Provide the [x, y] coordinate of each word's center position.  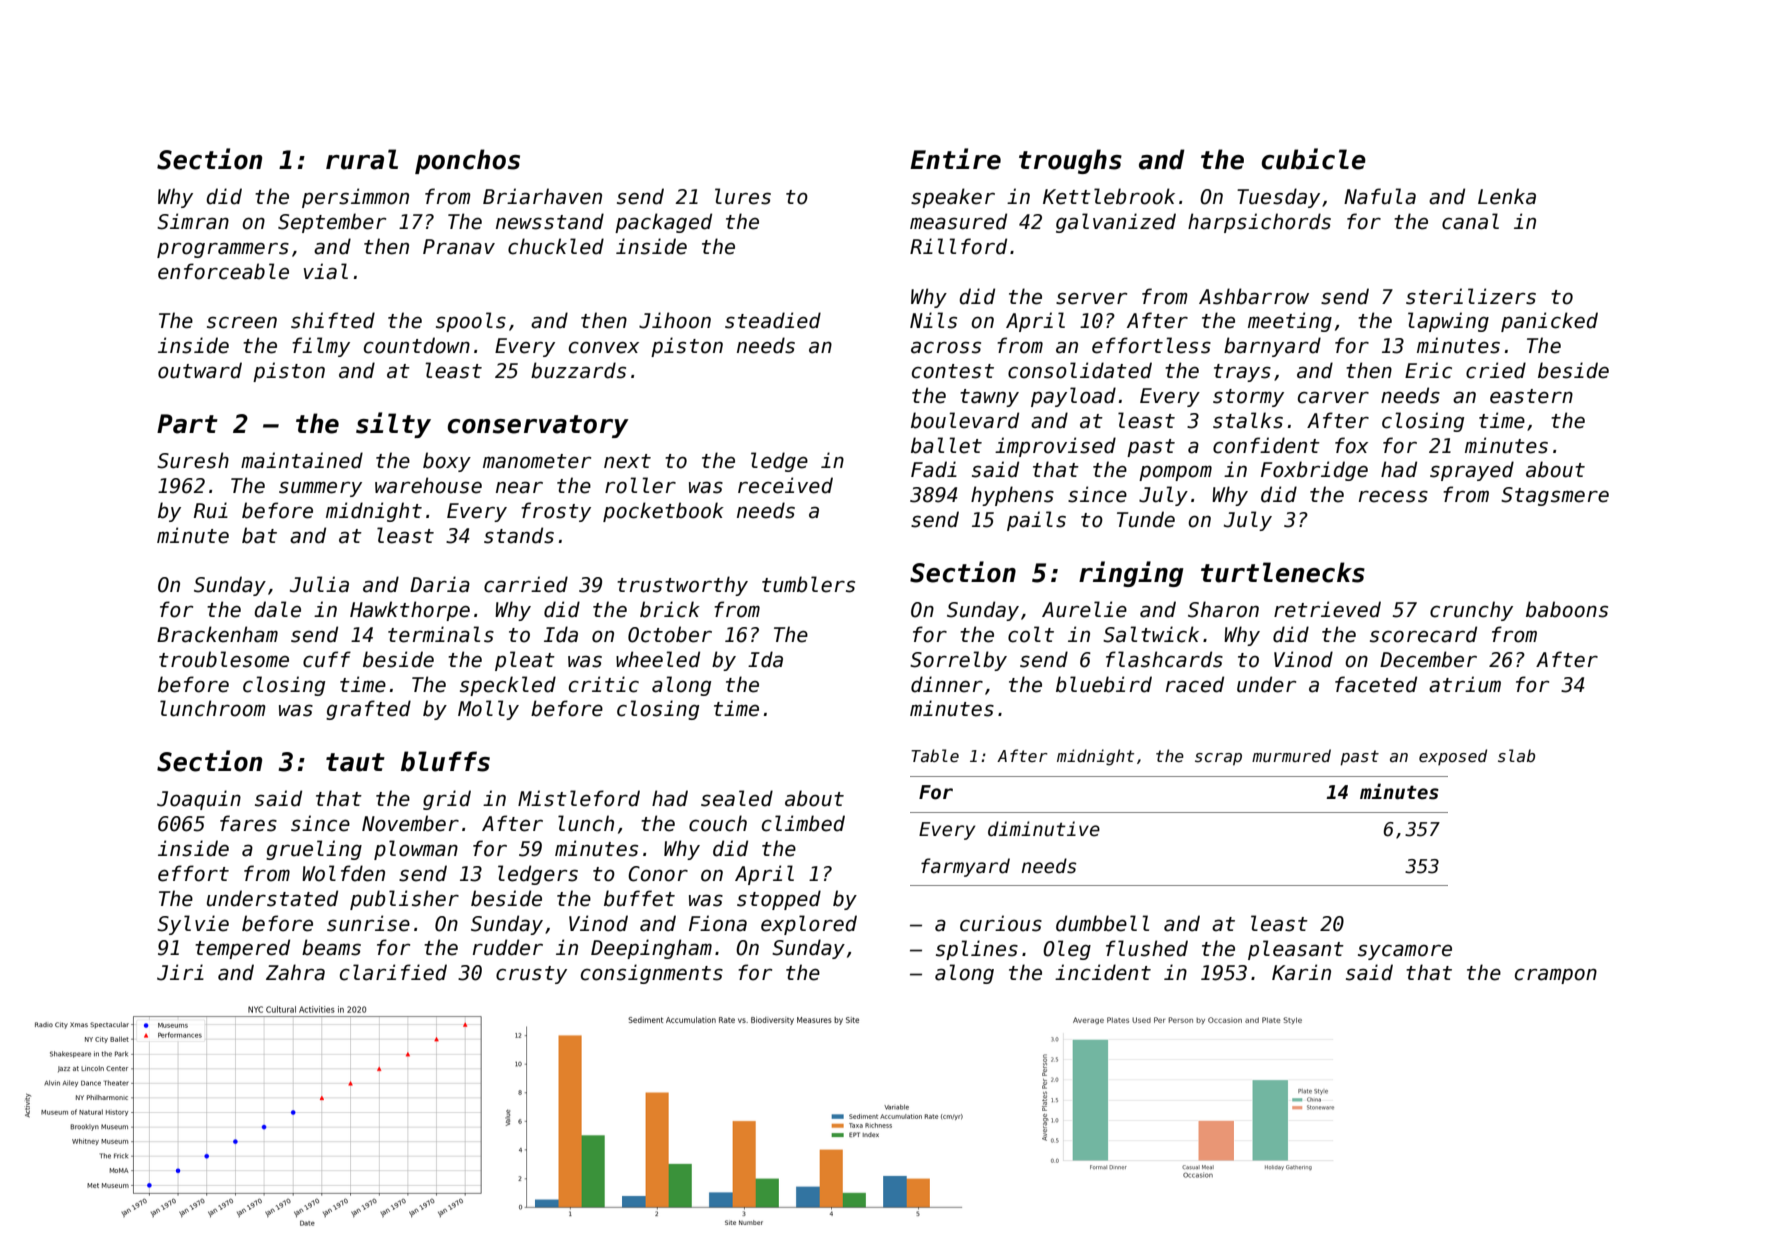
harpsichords [1259, 223]
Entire [955, 159]
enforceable [223, 271]
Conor [658, 874]
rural [362, 159]
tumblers [808, 584]
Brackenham [217, 634]
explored [809, 925]
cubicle [1314, 159]
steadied [773, 320]
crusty [531, 975]
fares [248, 823]
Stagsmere [1555, 496]
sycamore [1405, 952]
